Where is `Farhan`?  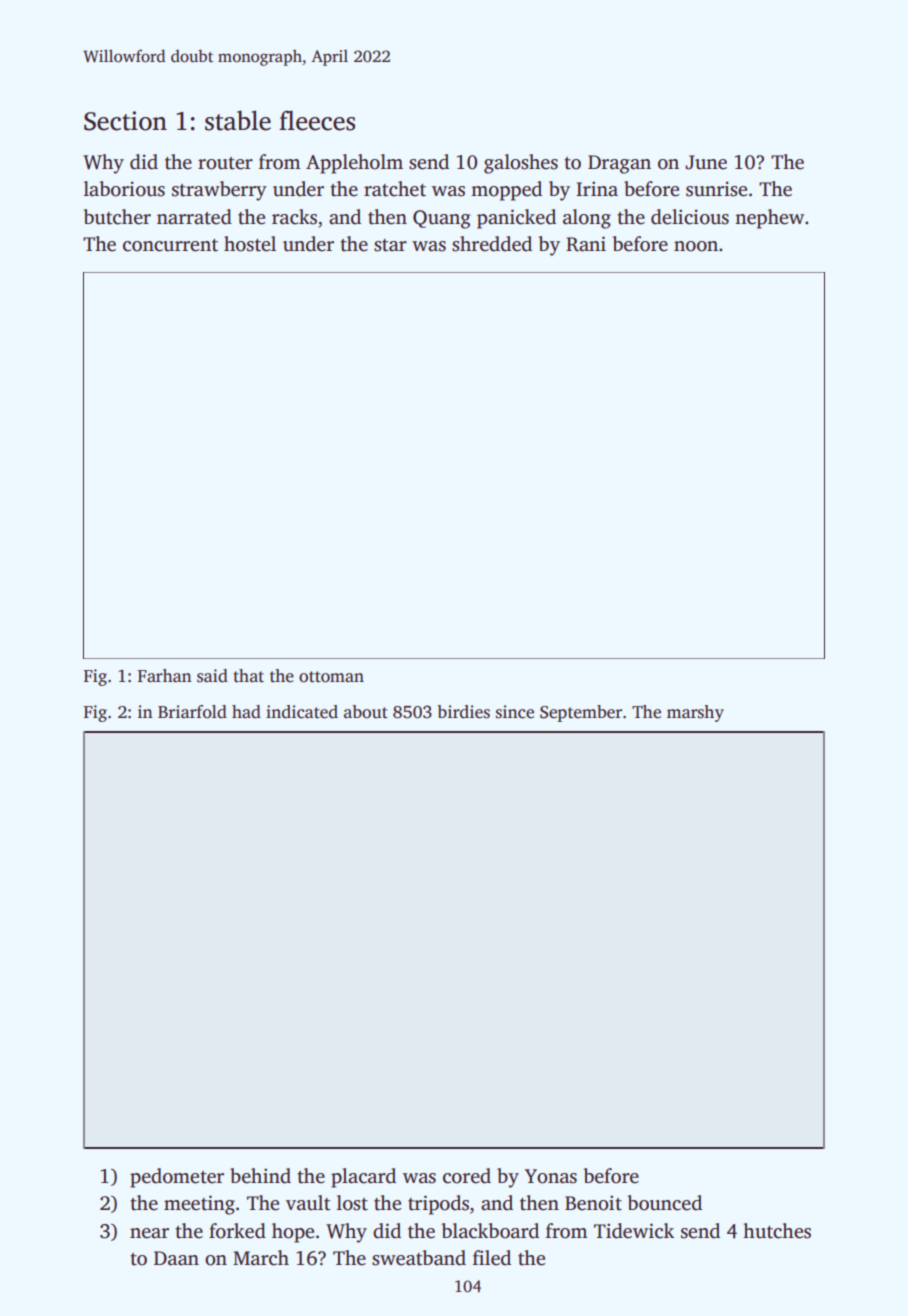 Farhan is located at coordinates (164, 675).
